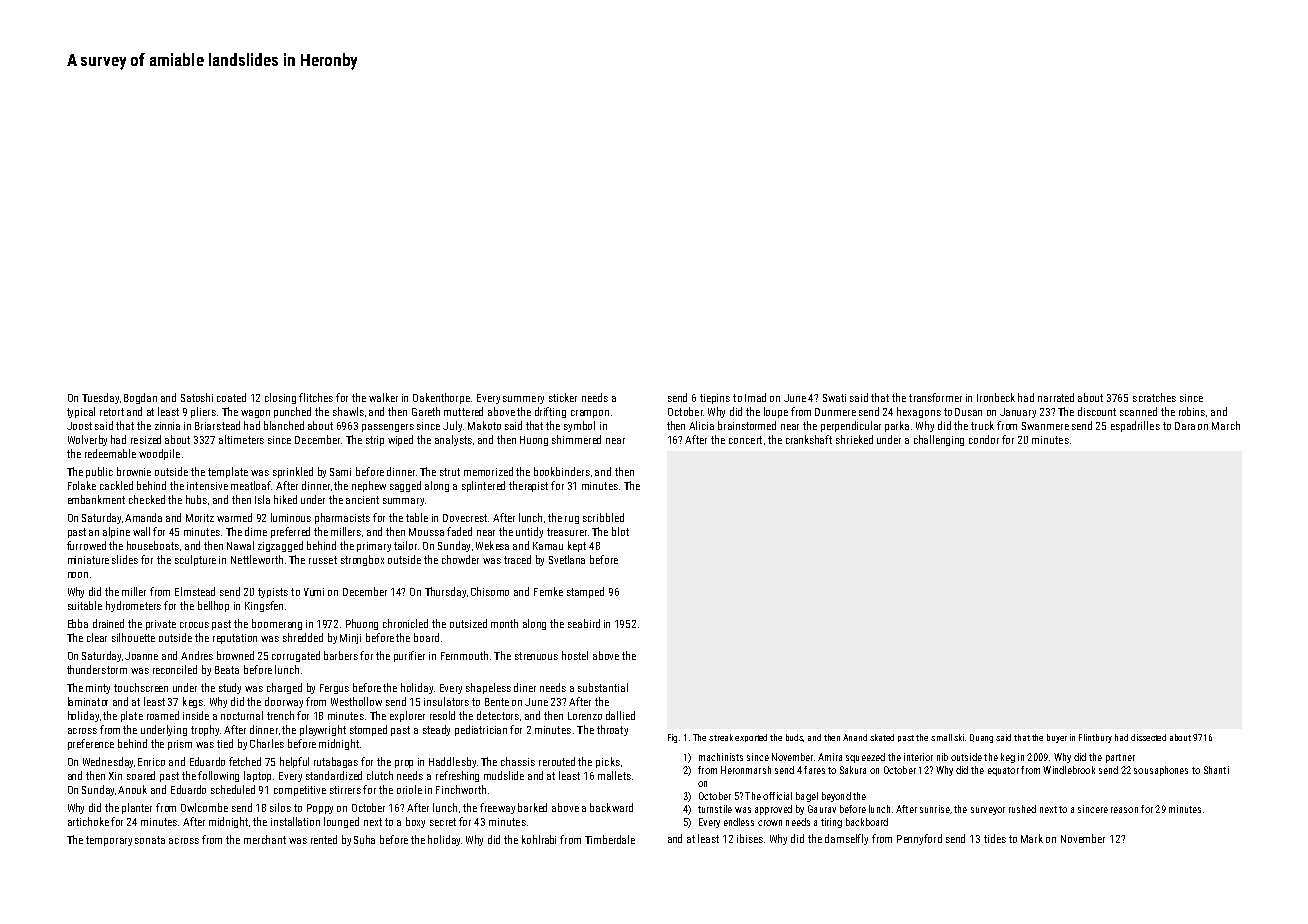 This document has height=924, width=1308. I want to click on shimmered, so click(576, 439).
